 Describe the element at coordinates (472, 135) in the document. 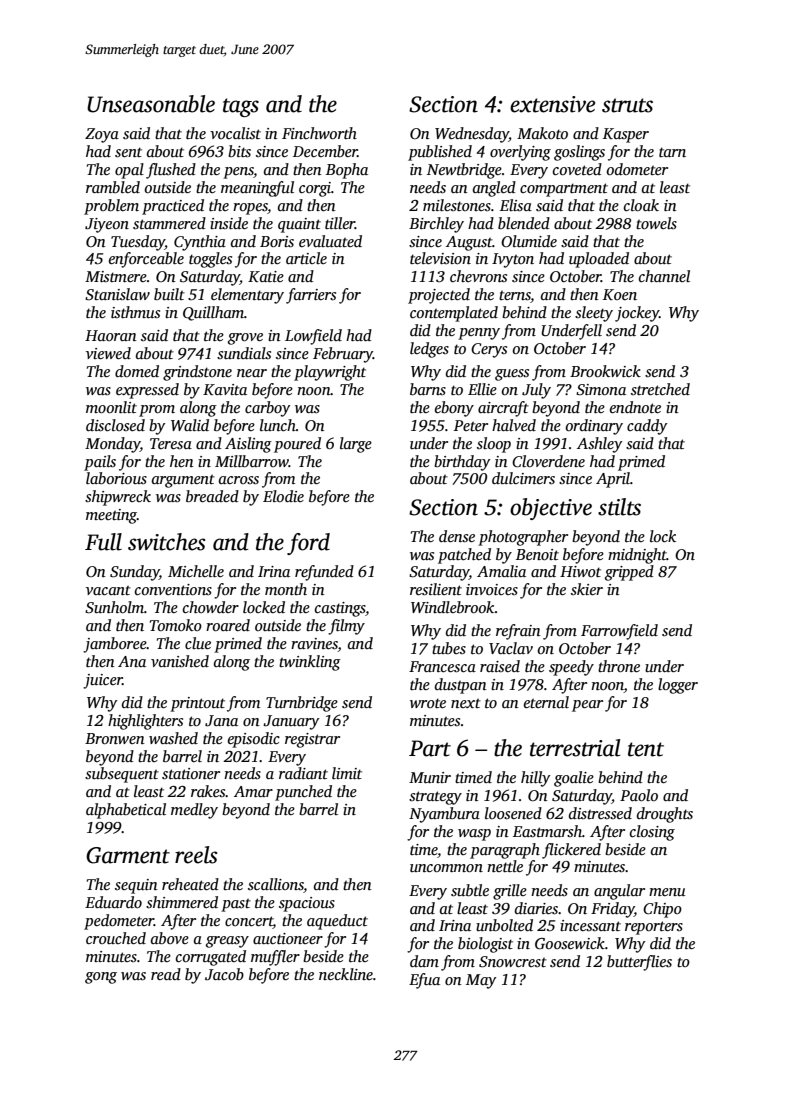

I see `Wednesday` at that location.
